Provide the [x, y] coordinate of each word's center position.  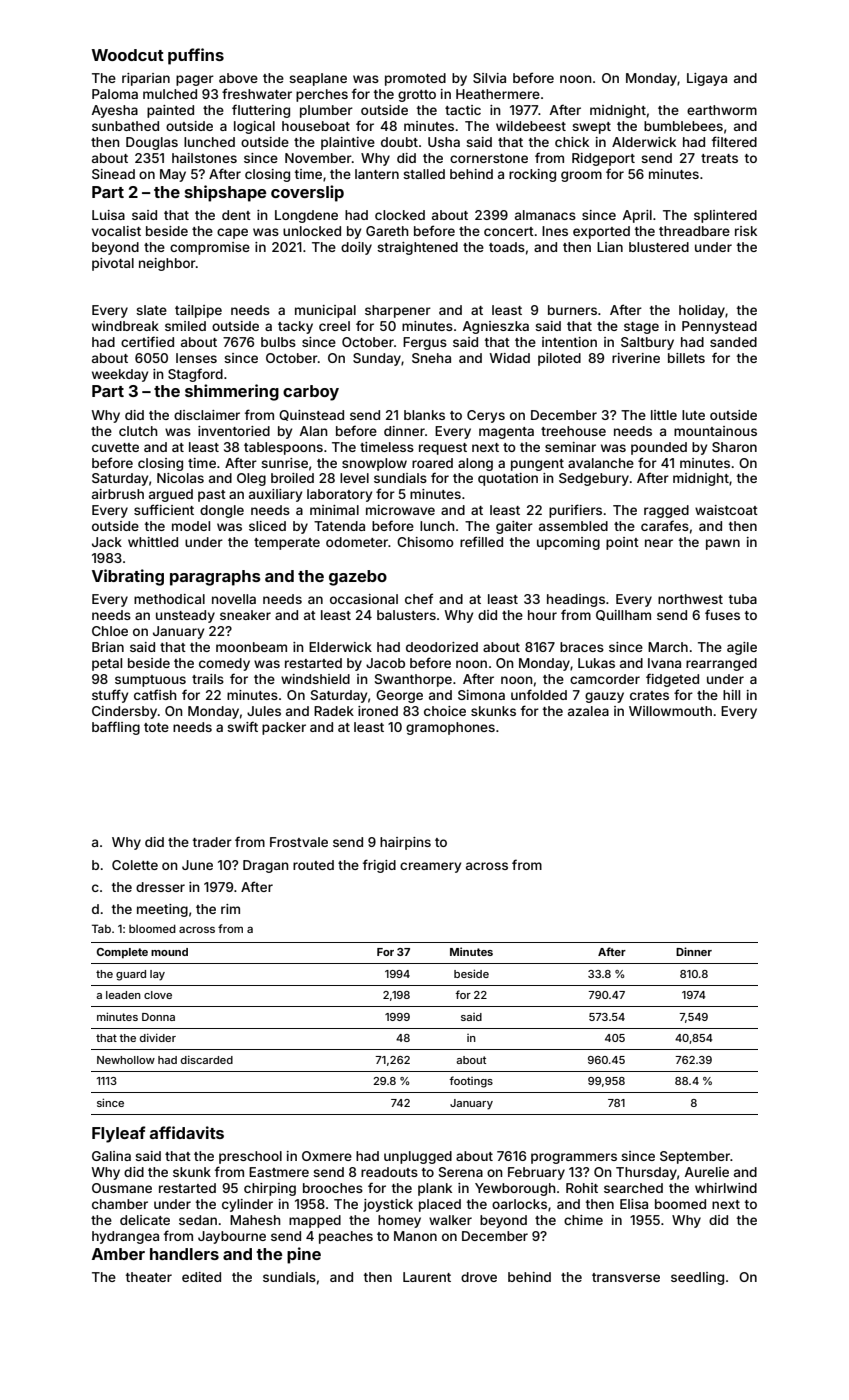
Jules [264, 711]
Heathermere [498, 94]
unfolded [539, 694]
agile [742, 648]
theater [149, 1277]
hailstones [204, 158]
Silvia [489, 78]
